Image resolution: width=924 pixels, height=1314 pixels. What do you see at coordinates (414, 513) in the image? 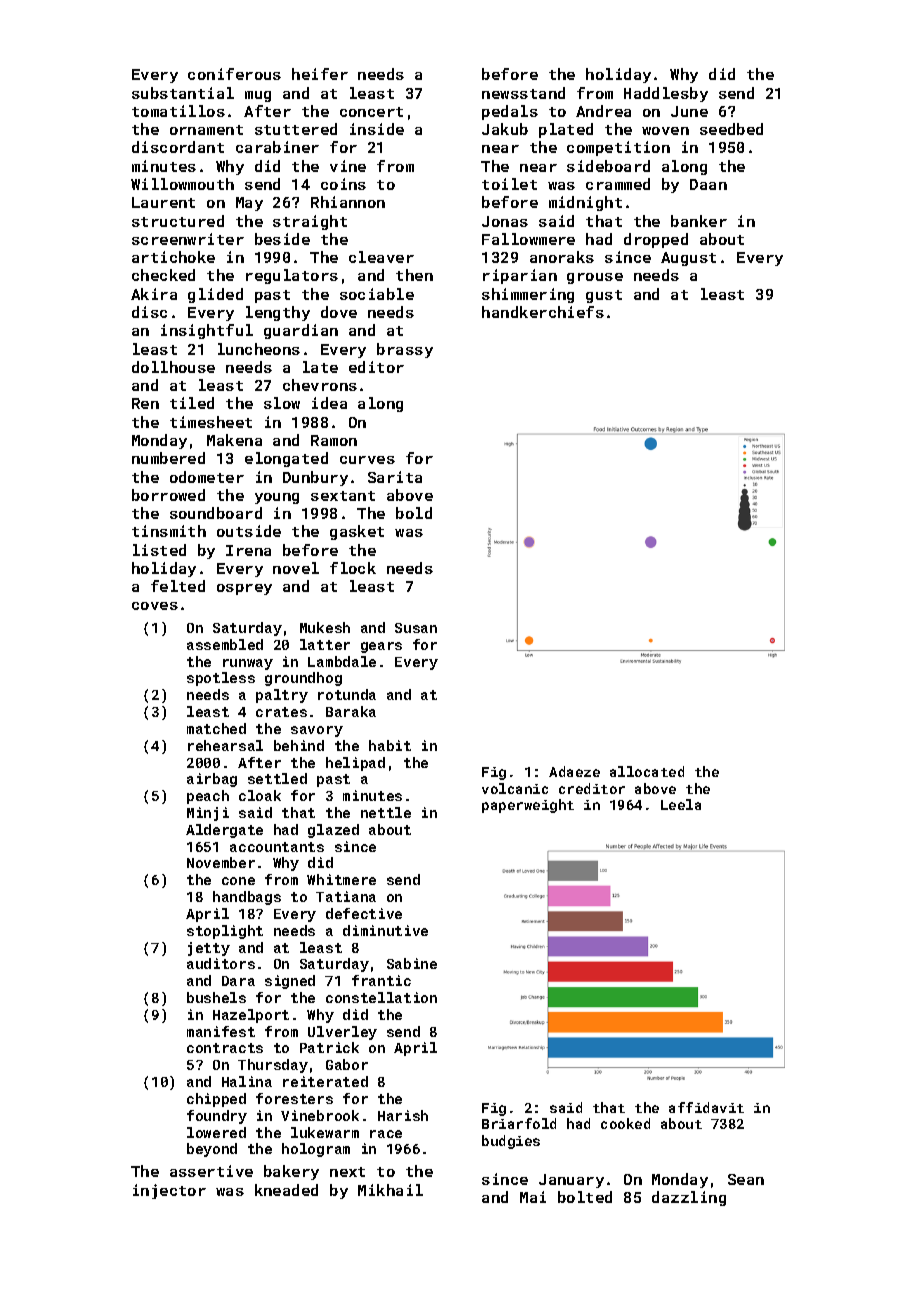
I see `bold` at bounding box center [414, 513].
